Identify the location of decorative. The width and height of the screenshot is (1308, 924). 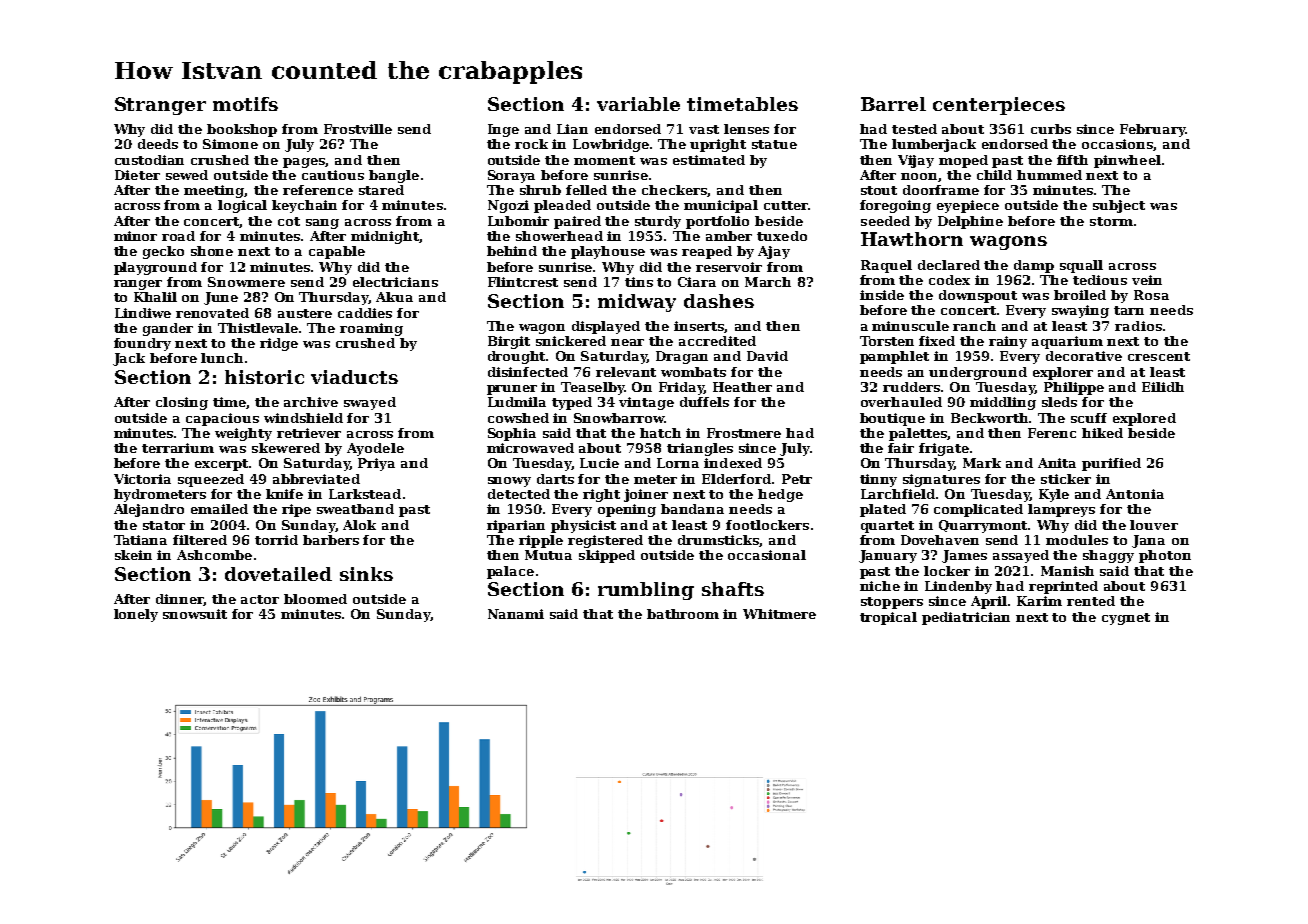
(1084, 356).
